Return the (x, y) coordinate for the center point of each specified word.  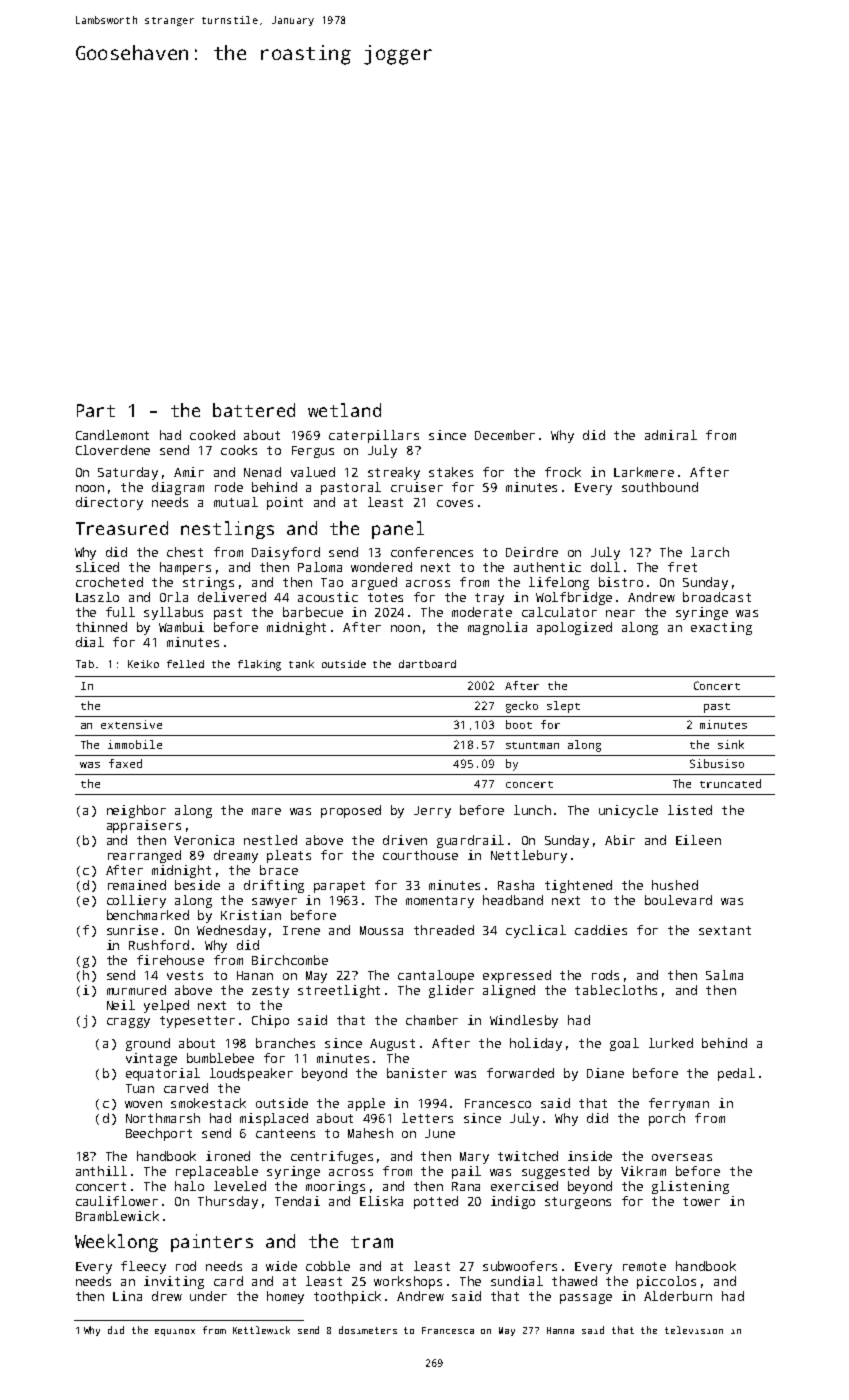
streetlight (339, 991)
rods (605, 975)
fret (682, 567)
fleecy (143, 1267)
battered (254, 410)
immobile (135, 744)
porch (667, 1119)
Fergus (313, 452)
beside (197, 885)
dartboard (427, 664)
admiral (671, 435)
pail (466, 1172)
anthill (101, 1171)
